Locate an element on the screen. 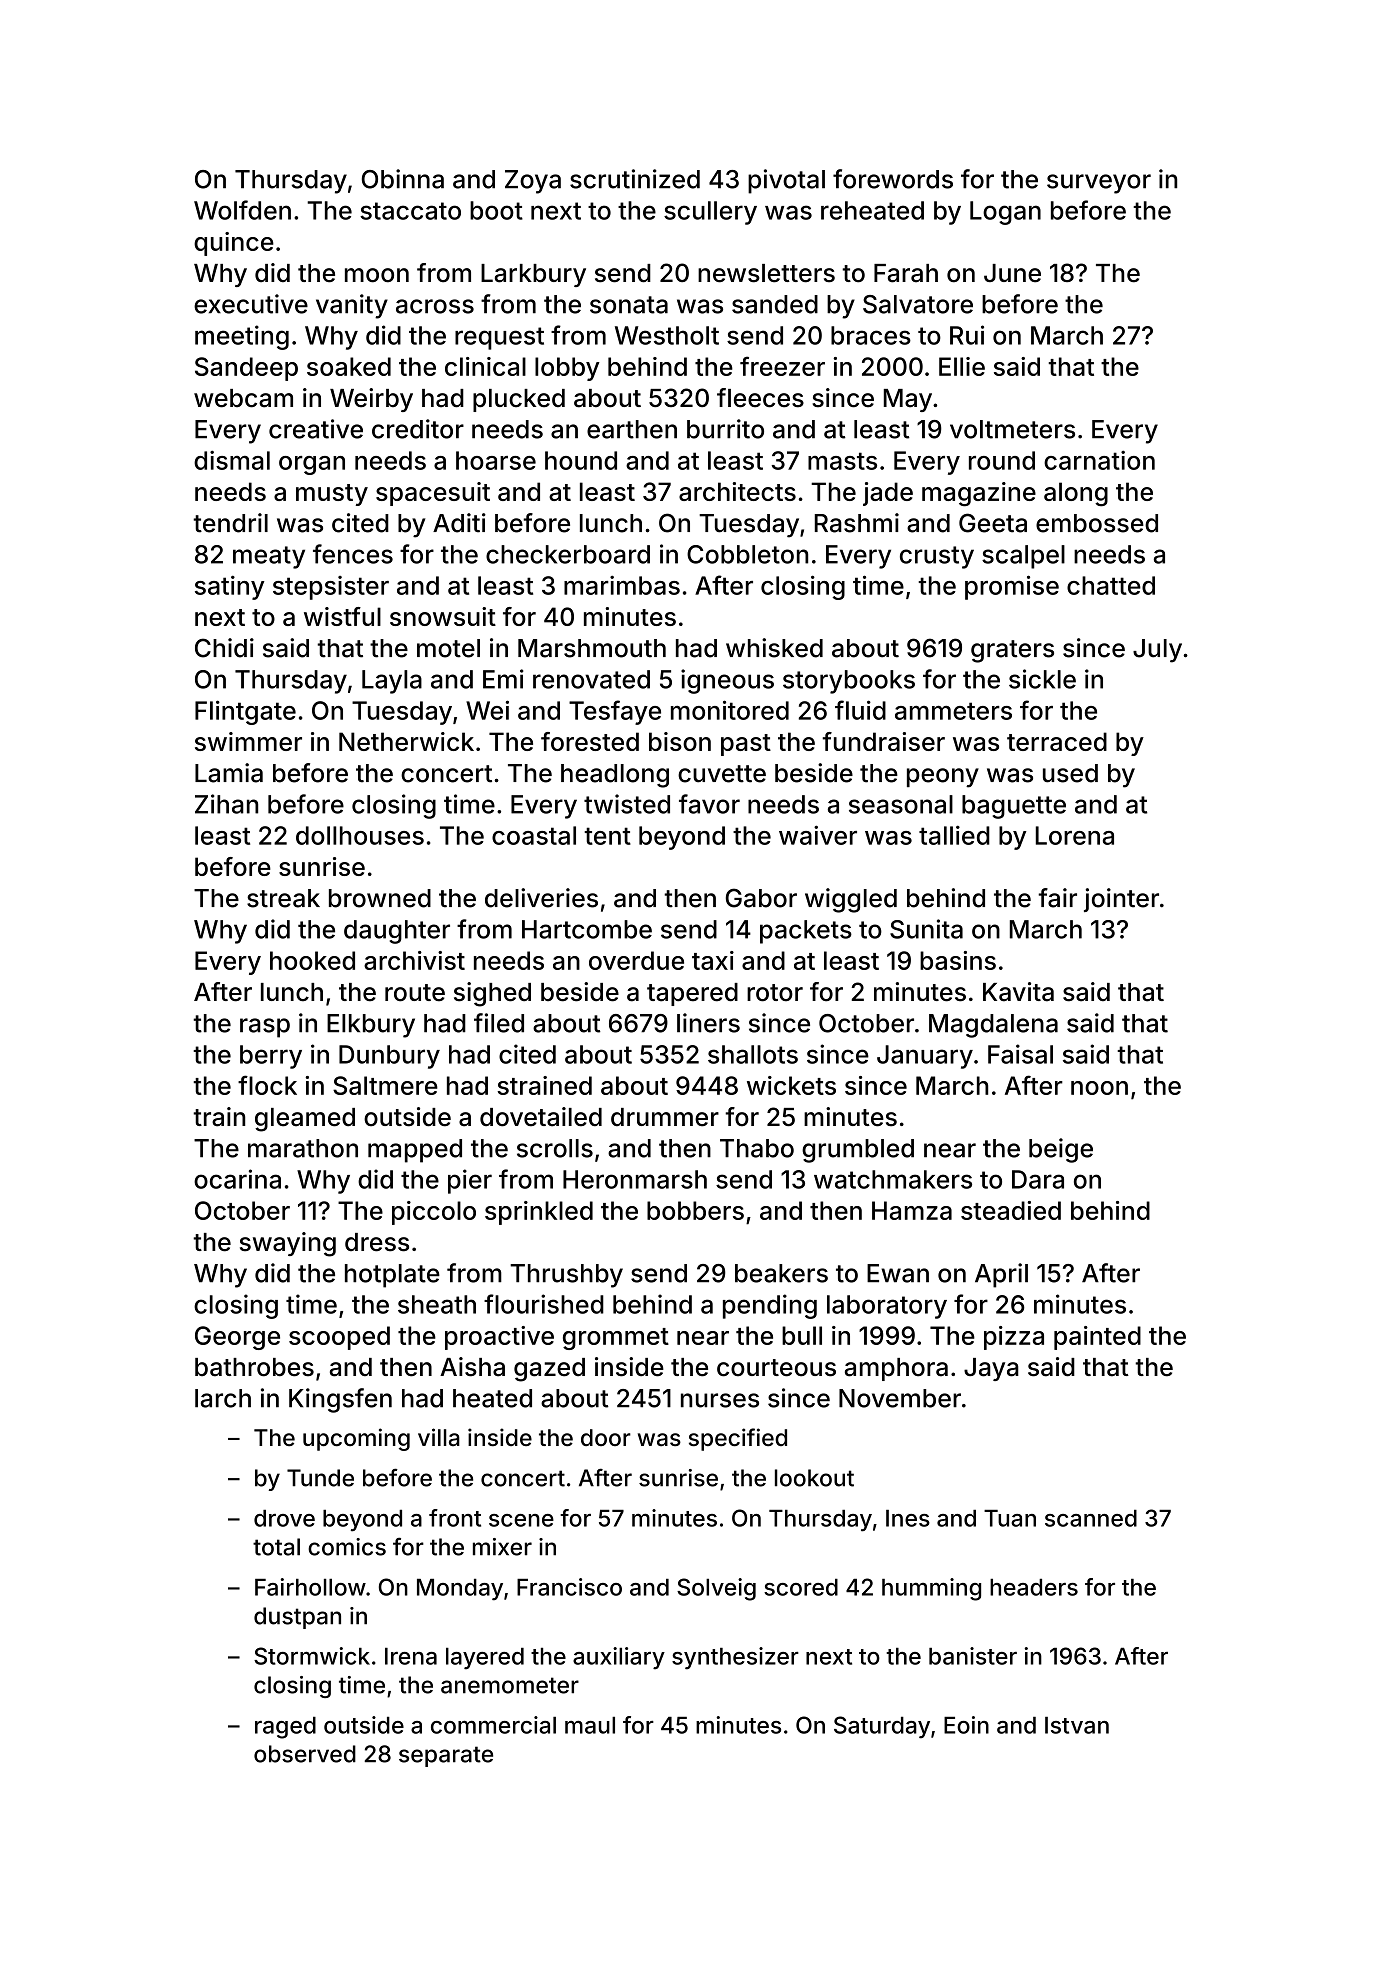 This screenshot has height=1969, width=1386. rasp is located at coordinates (265, 1028).
